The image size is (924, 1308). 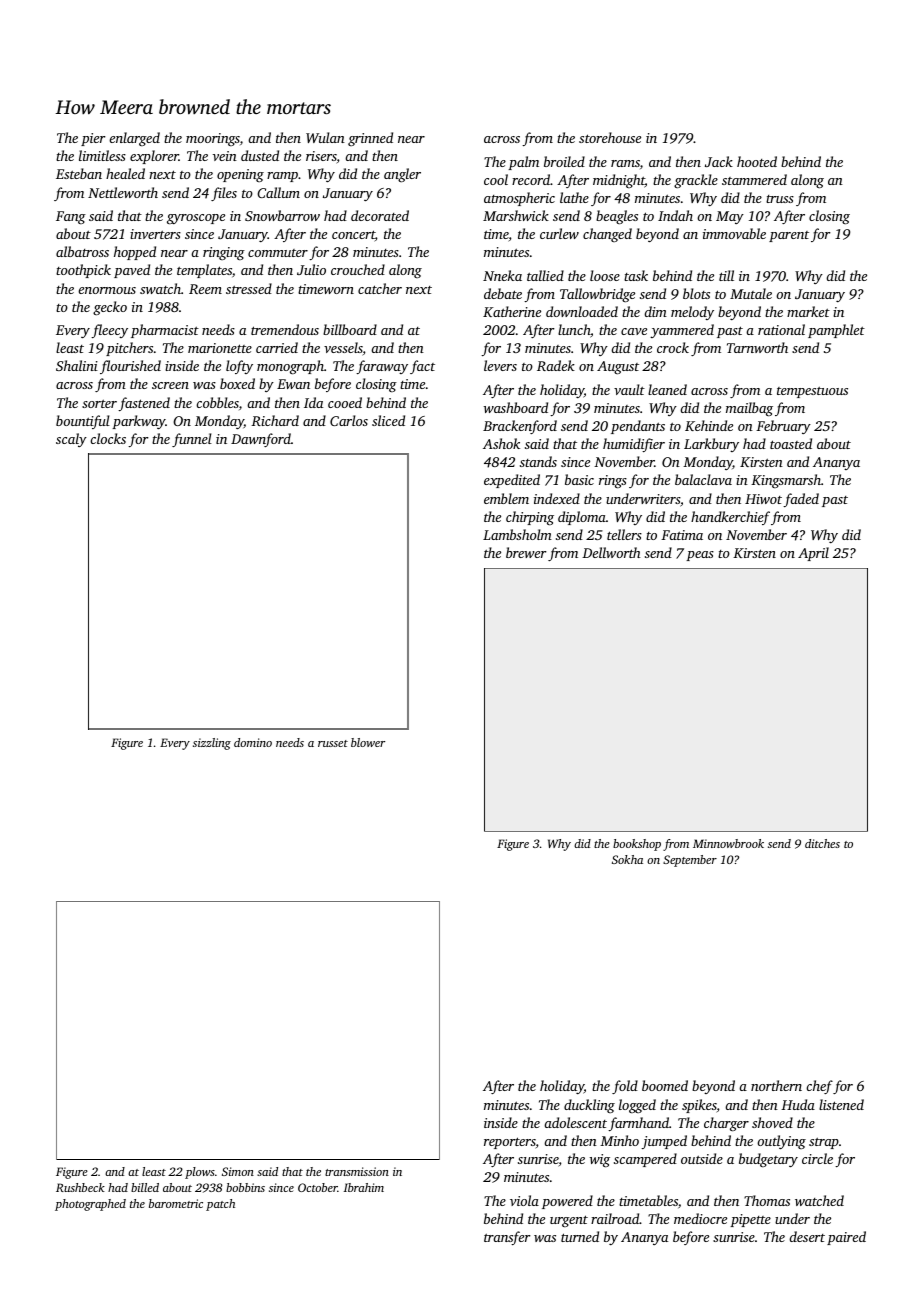 What do you see at coordinates (627, 859) in the screenshot?
I see `Sokha` at bounding box center [627, 859].
